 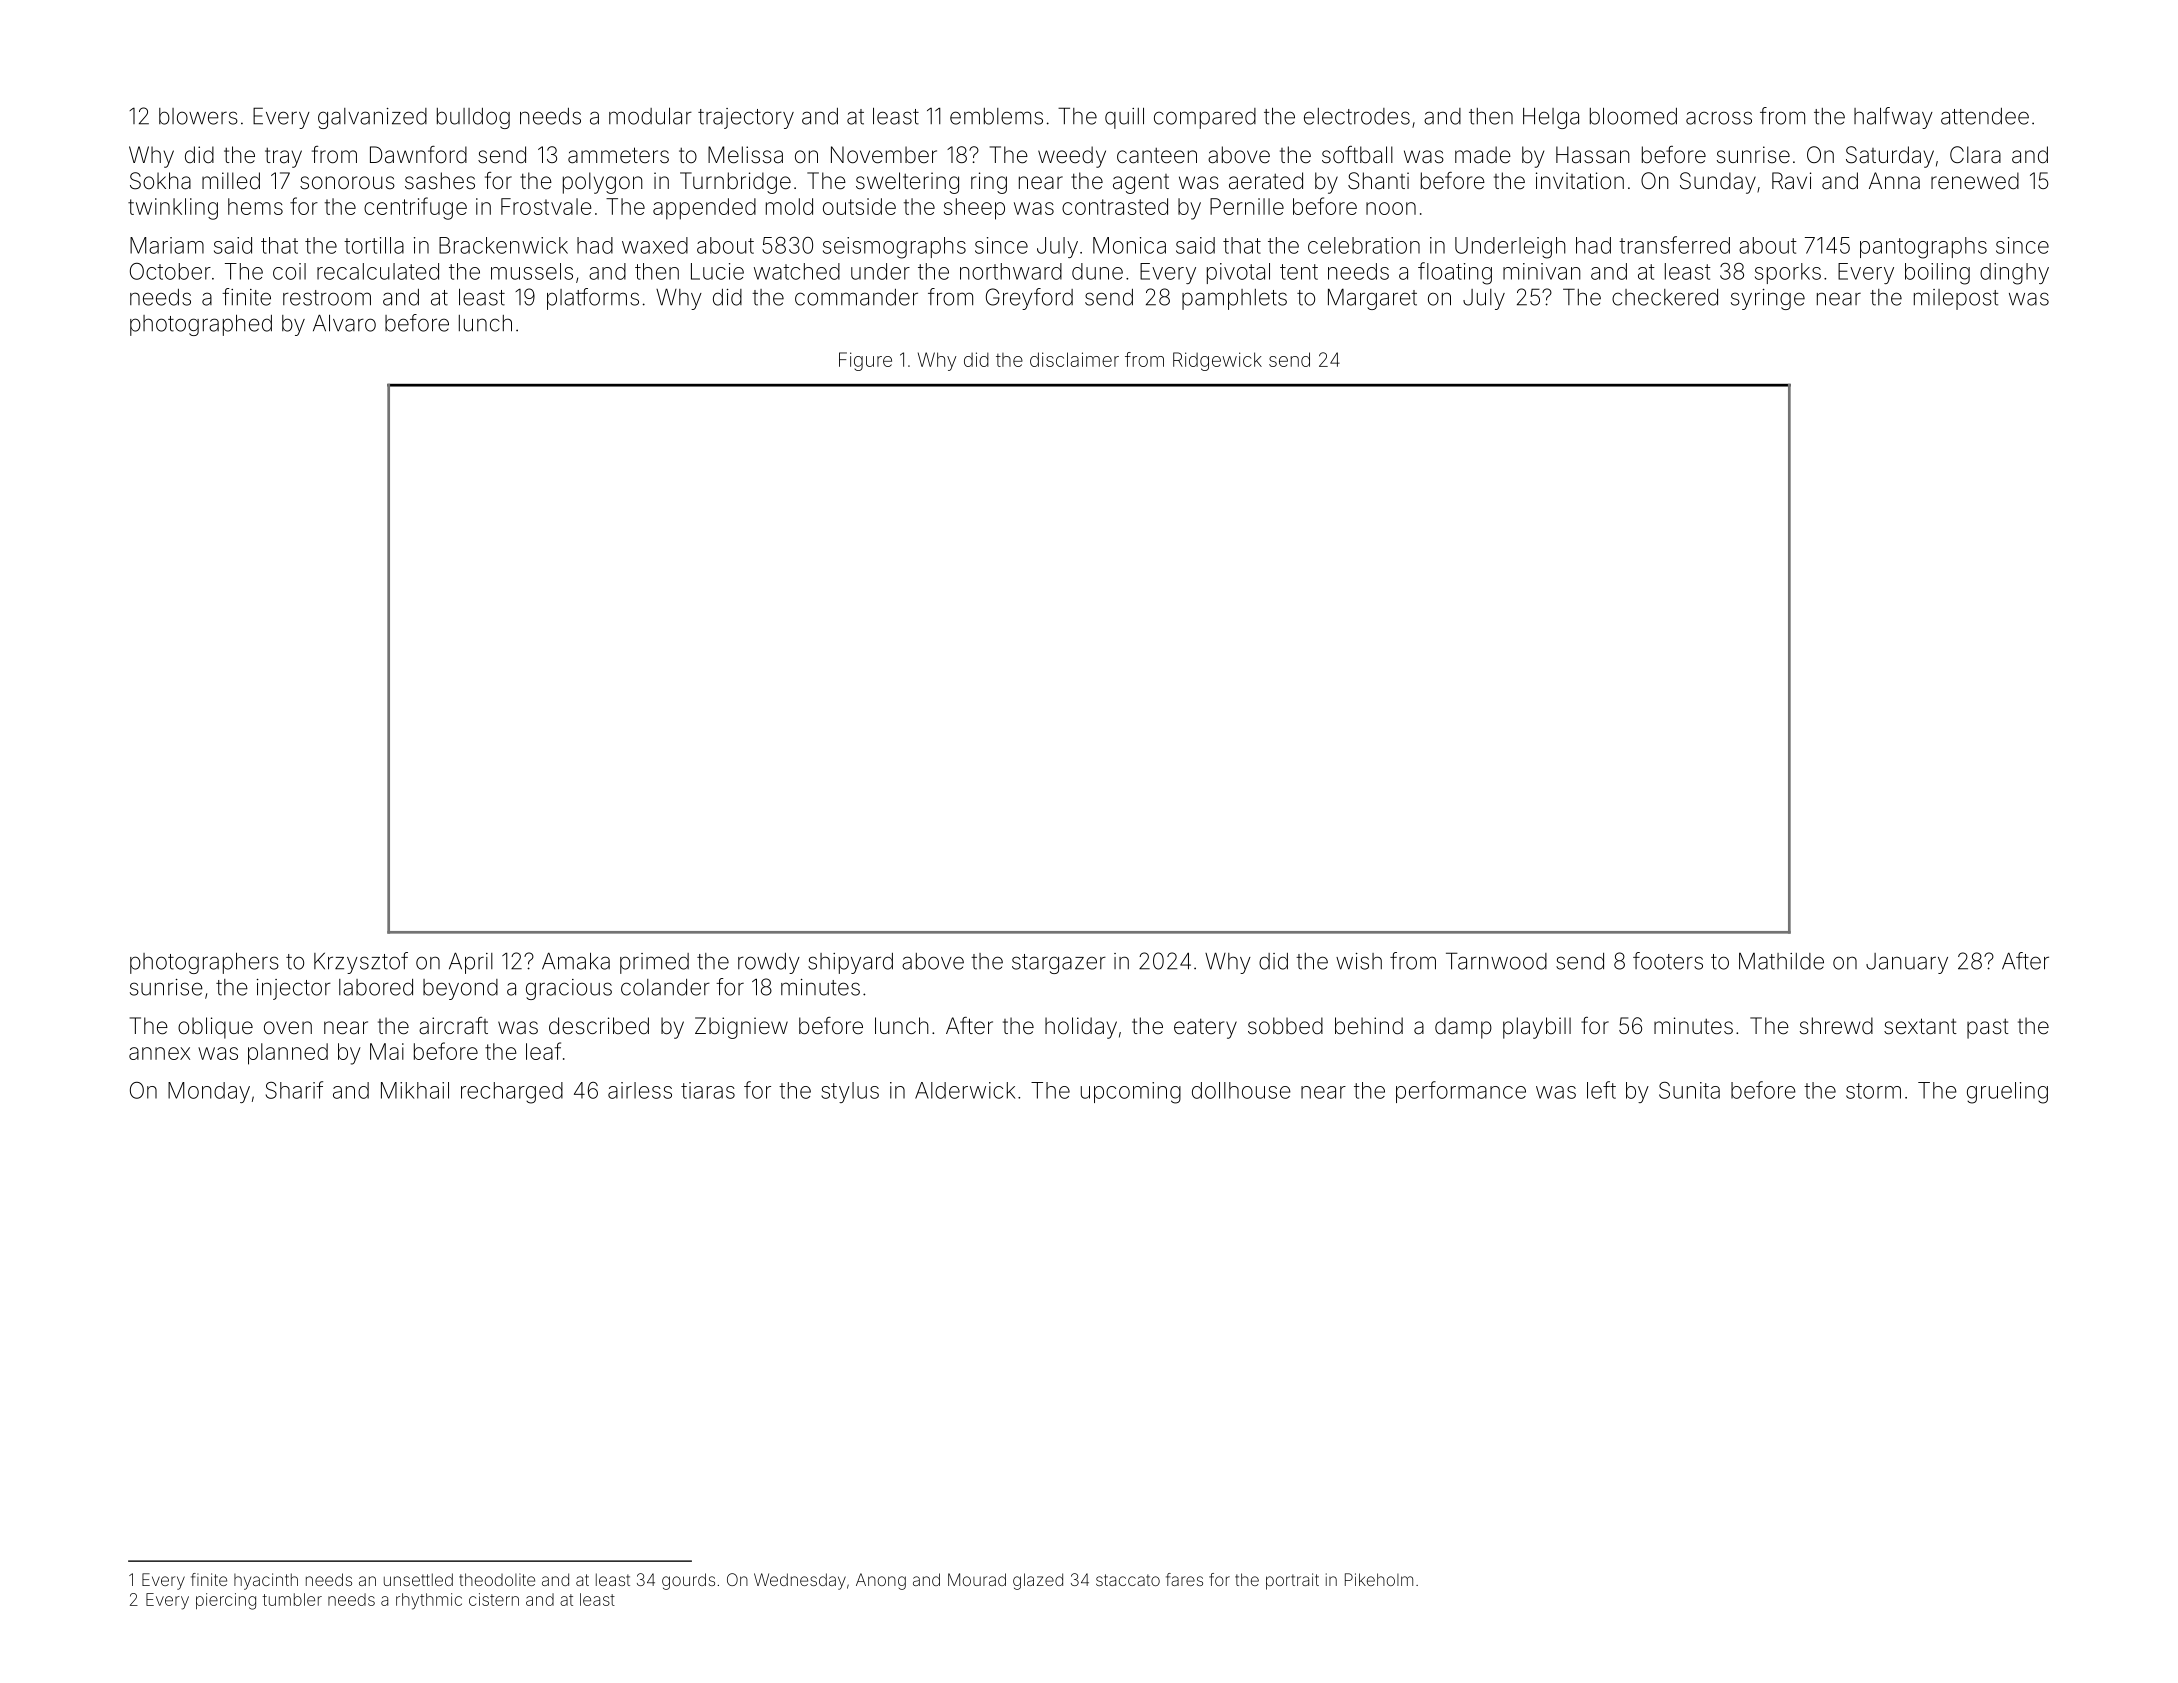 I want to click on eatery, so click(x=1205, y=1028).
